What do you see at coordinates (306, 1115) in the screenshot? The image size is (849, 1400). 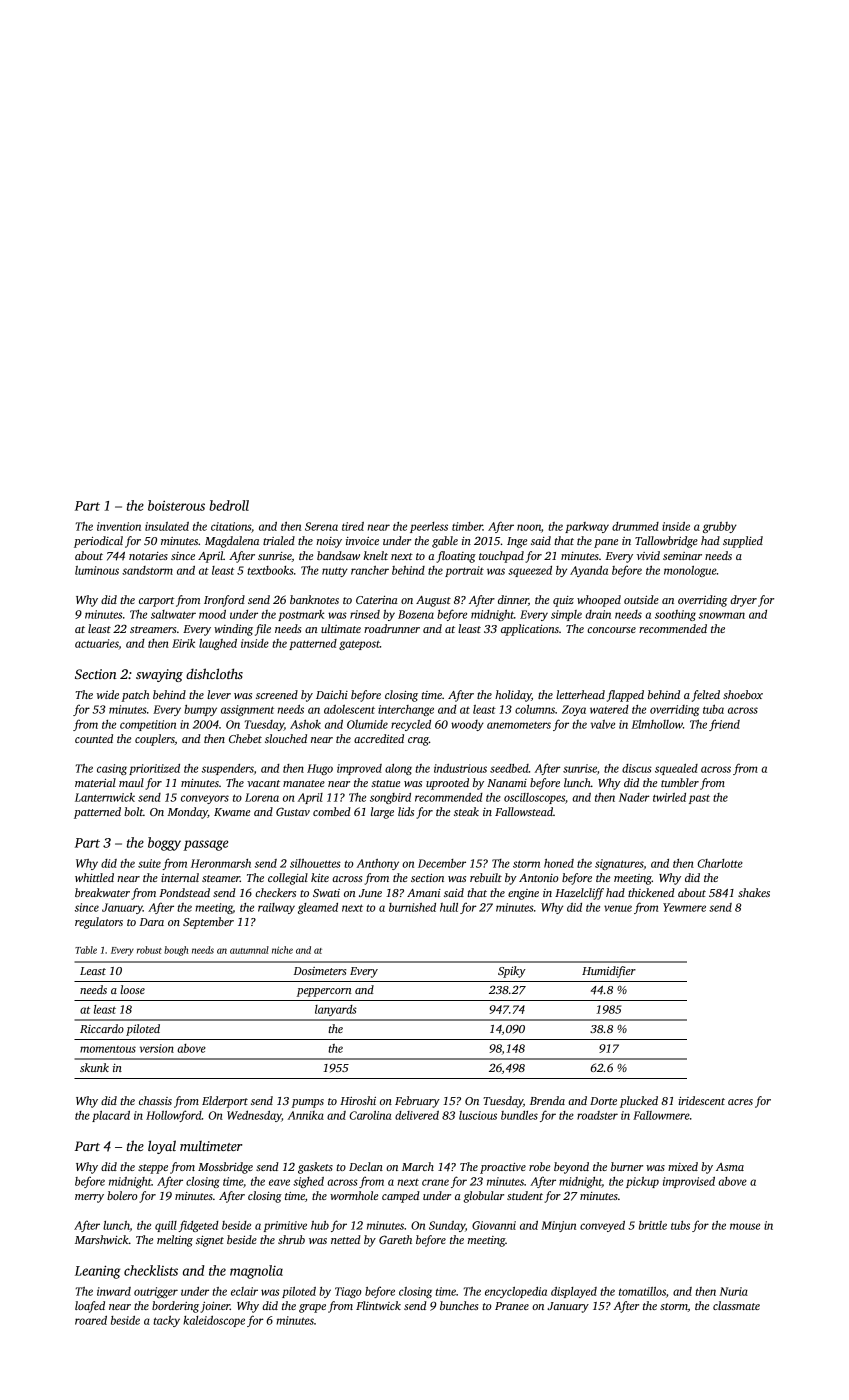 I see `Annika` at bounding box center [306, 1115].
